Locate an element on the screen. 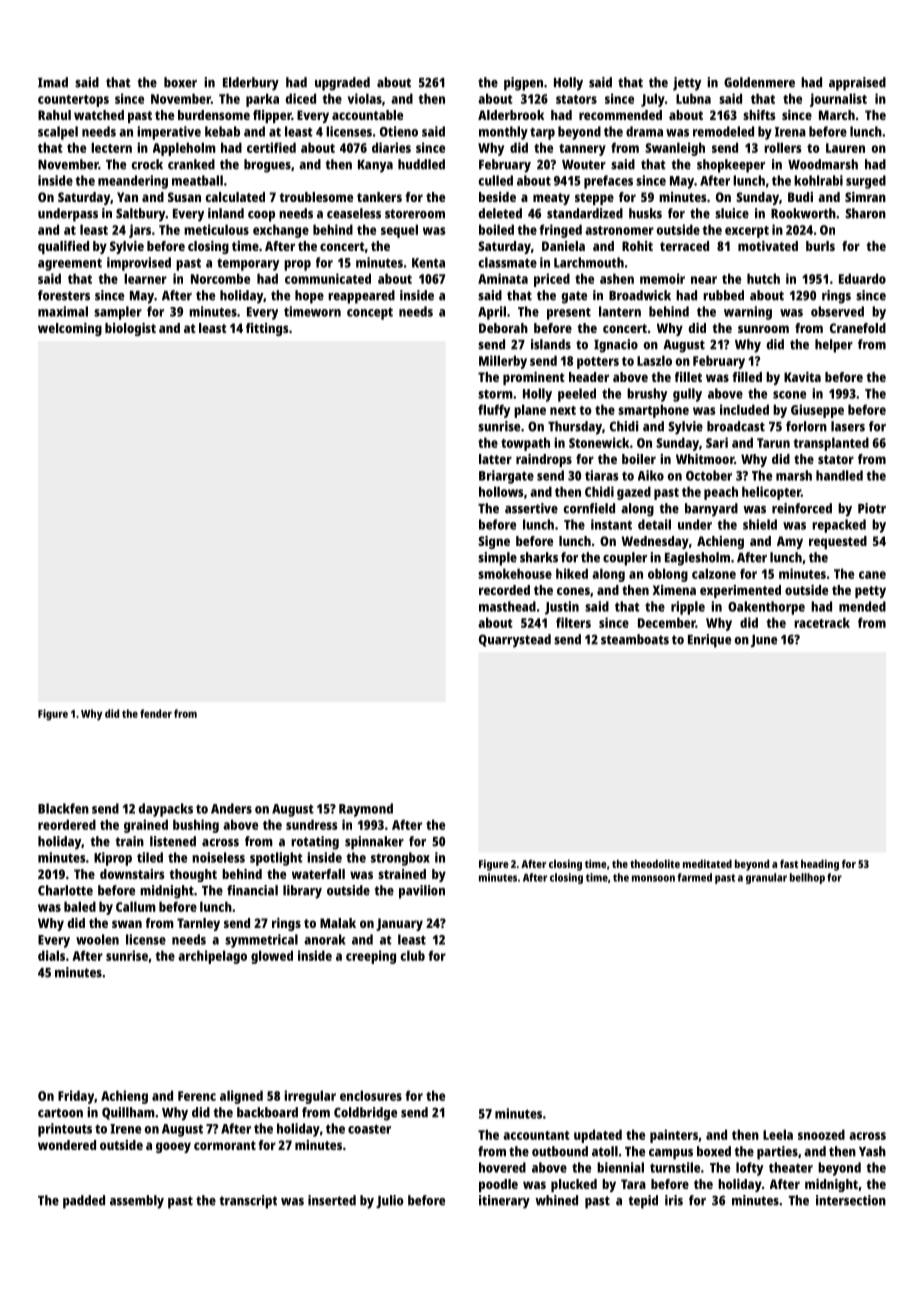  fast is located at coordinates (789, 864).
